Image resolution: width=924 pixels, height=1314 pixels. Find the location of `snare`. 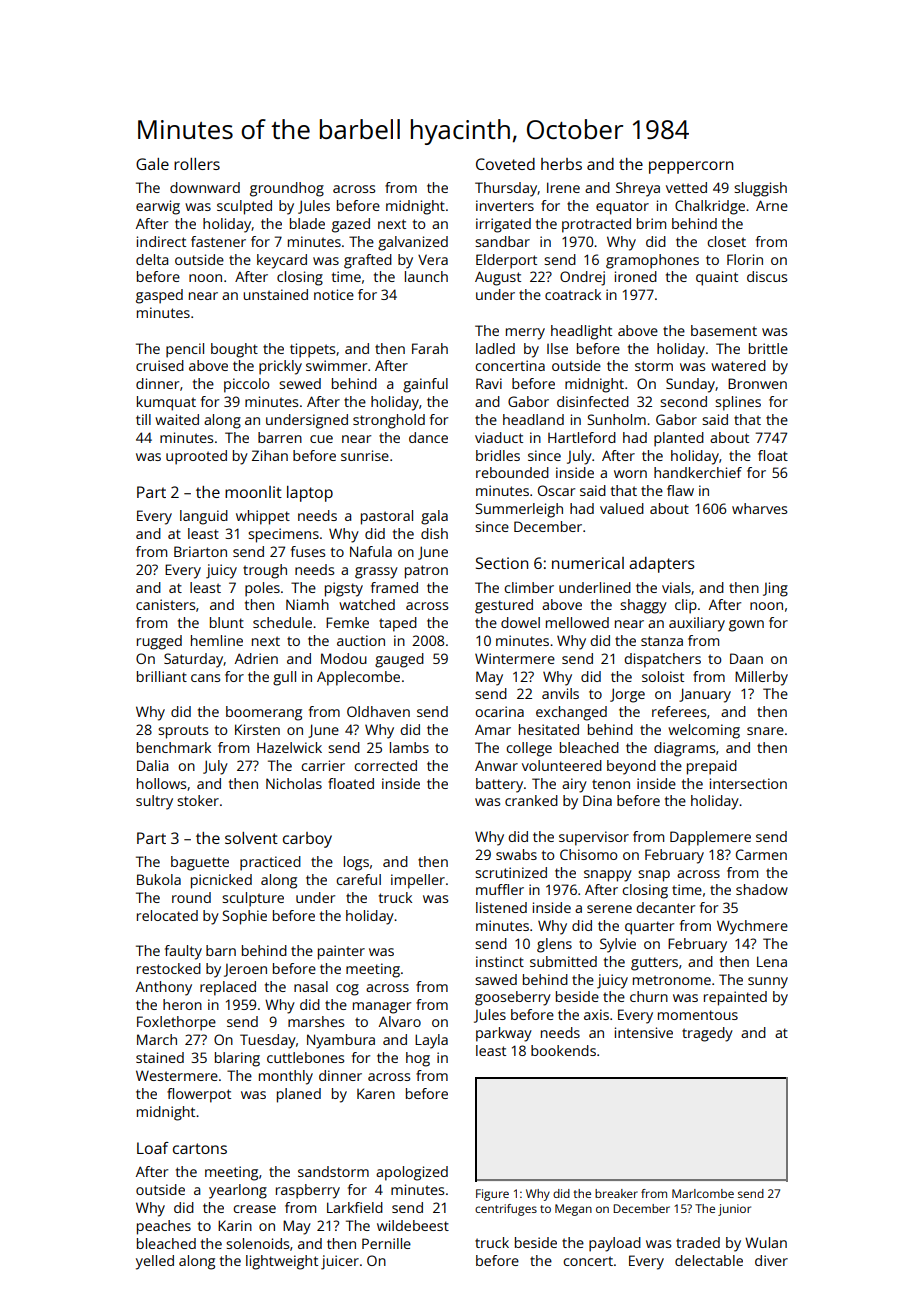

snare is located at coordinates (765, 731).
